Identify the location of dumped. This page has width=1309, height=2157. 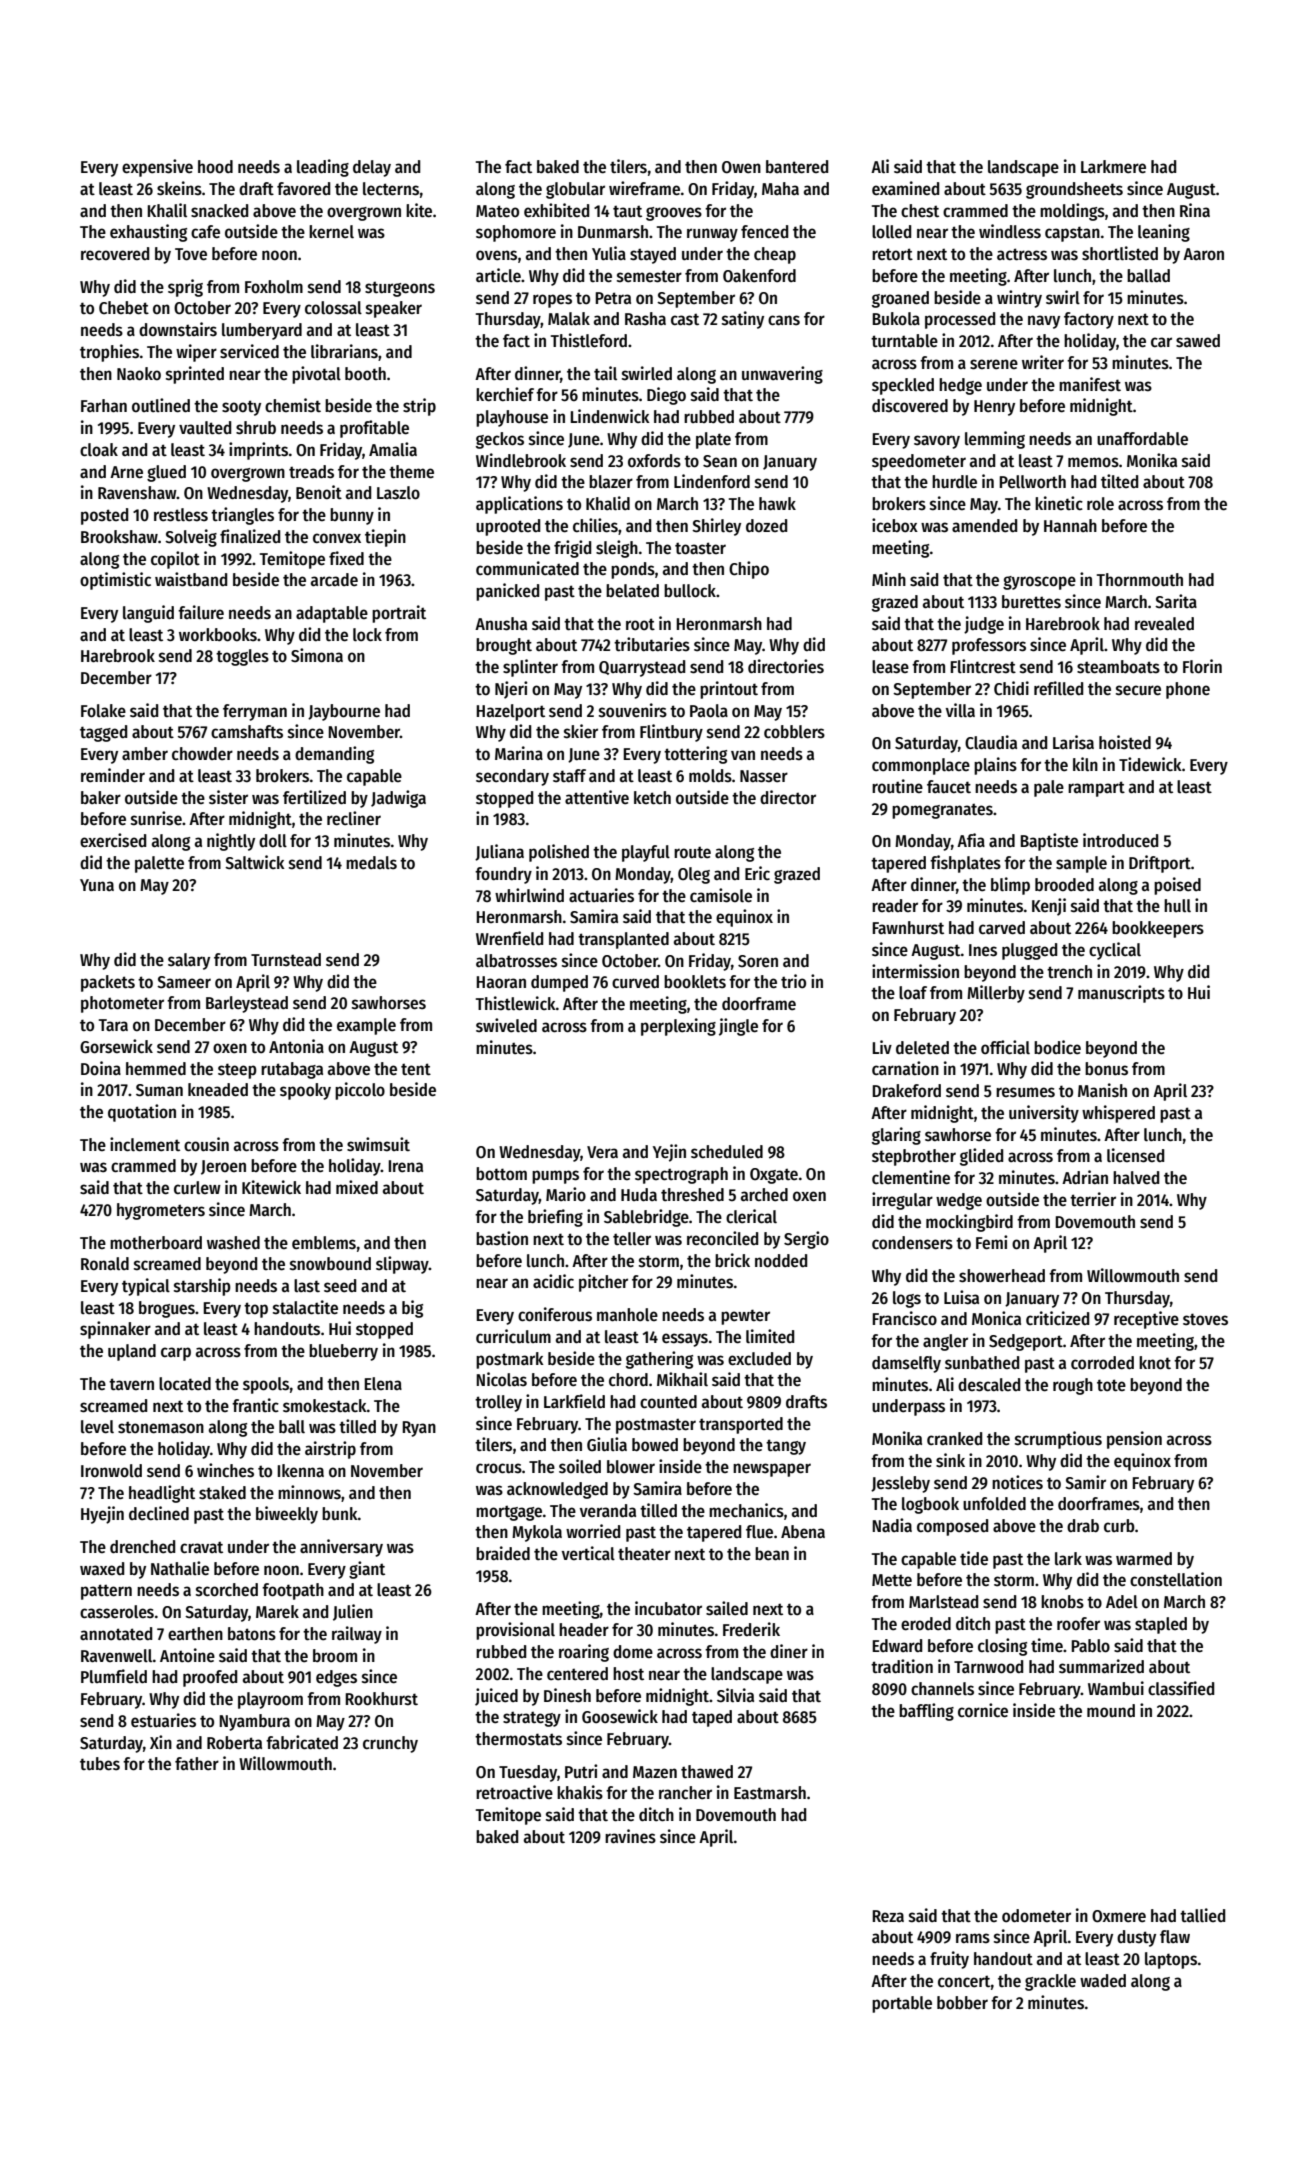
(559, 983).
